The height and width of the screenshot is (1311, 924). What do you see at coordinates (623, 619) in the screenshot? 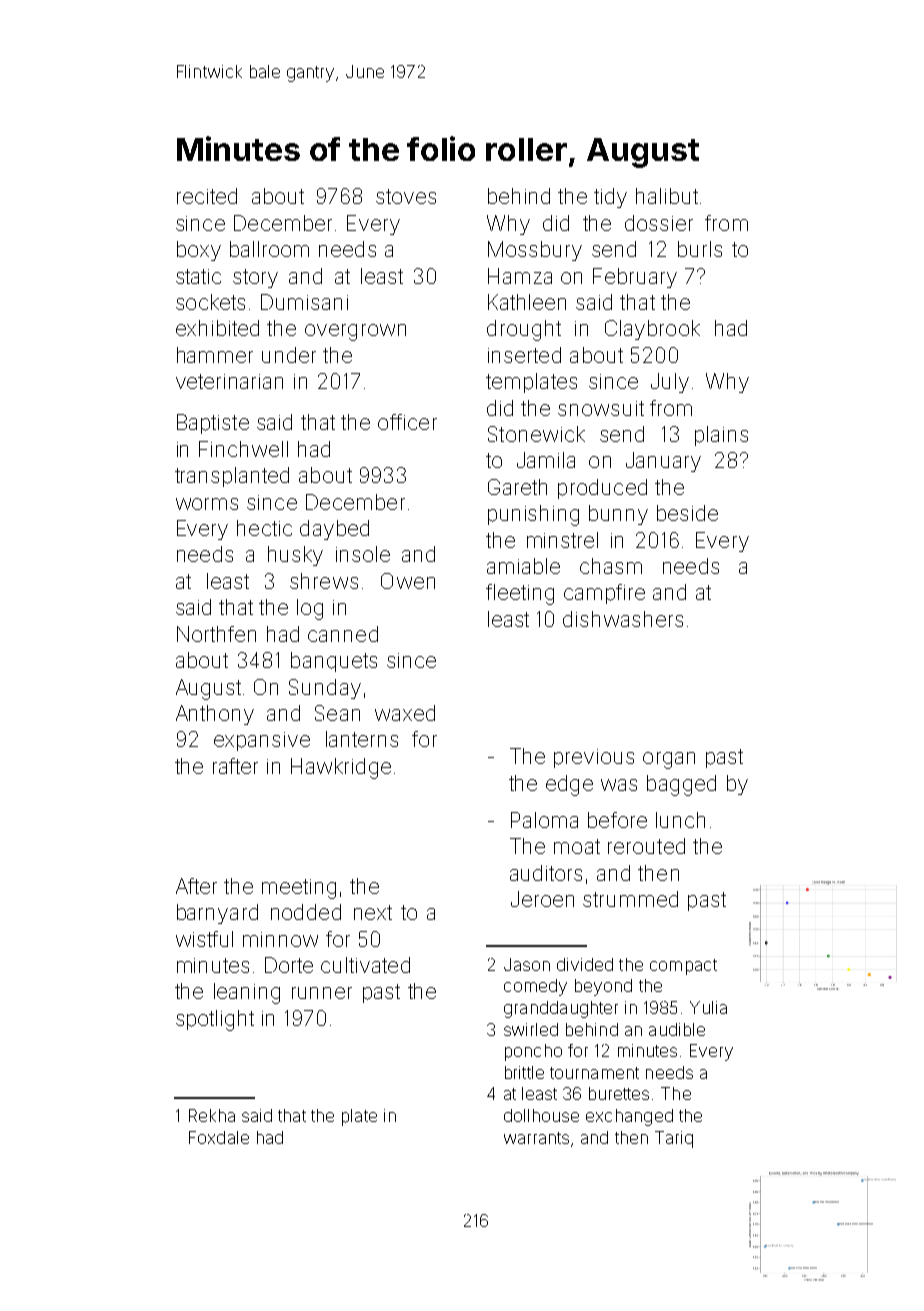
I see `dishwashers` at bounding box center [623, 619].
